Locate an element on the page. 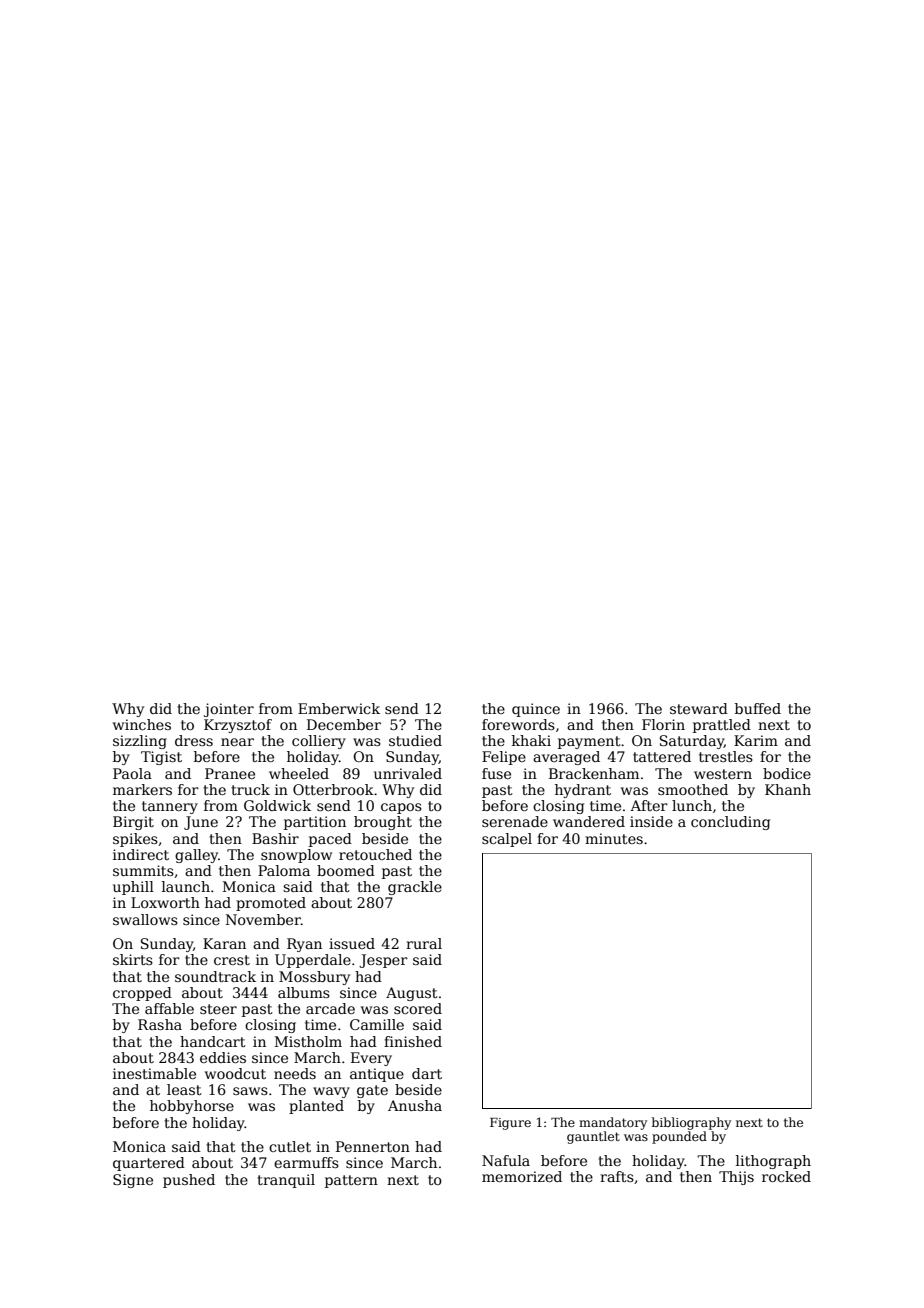  gauntlet is located at coordinates (593, 1137).
